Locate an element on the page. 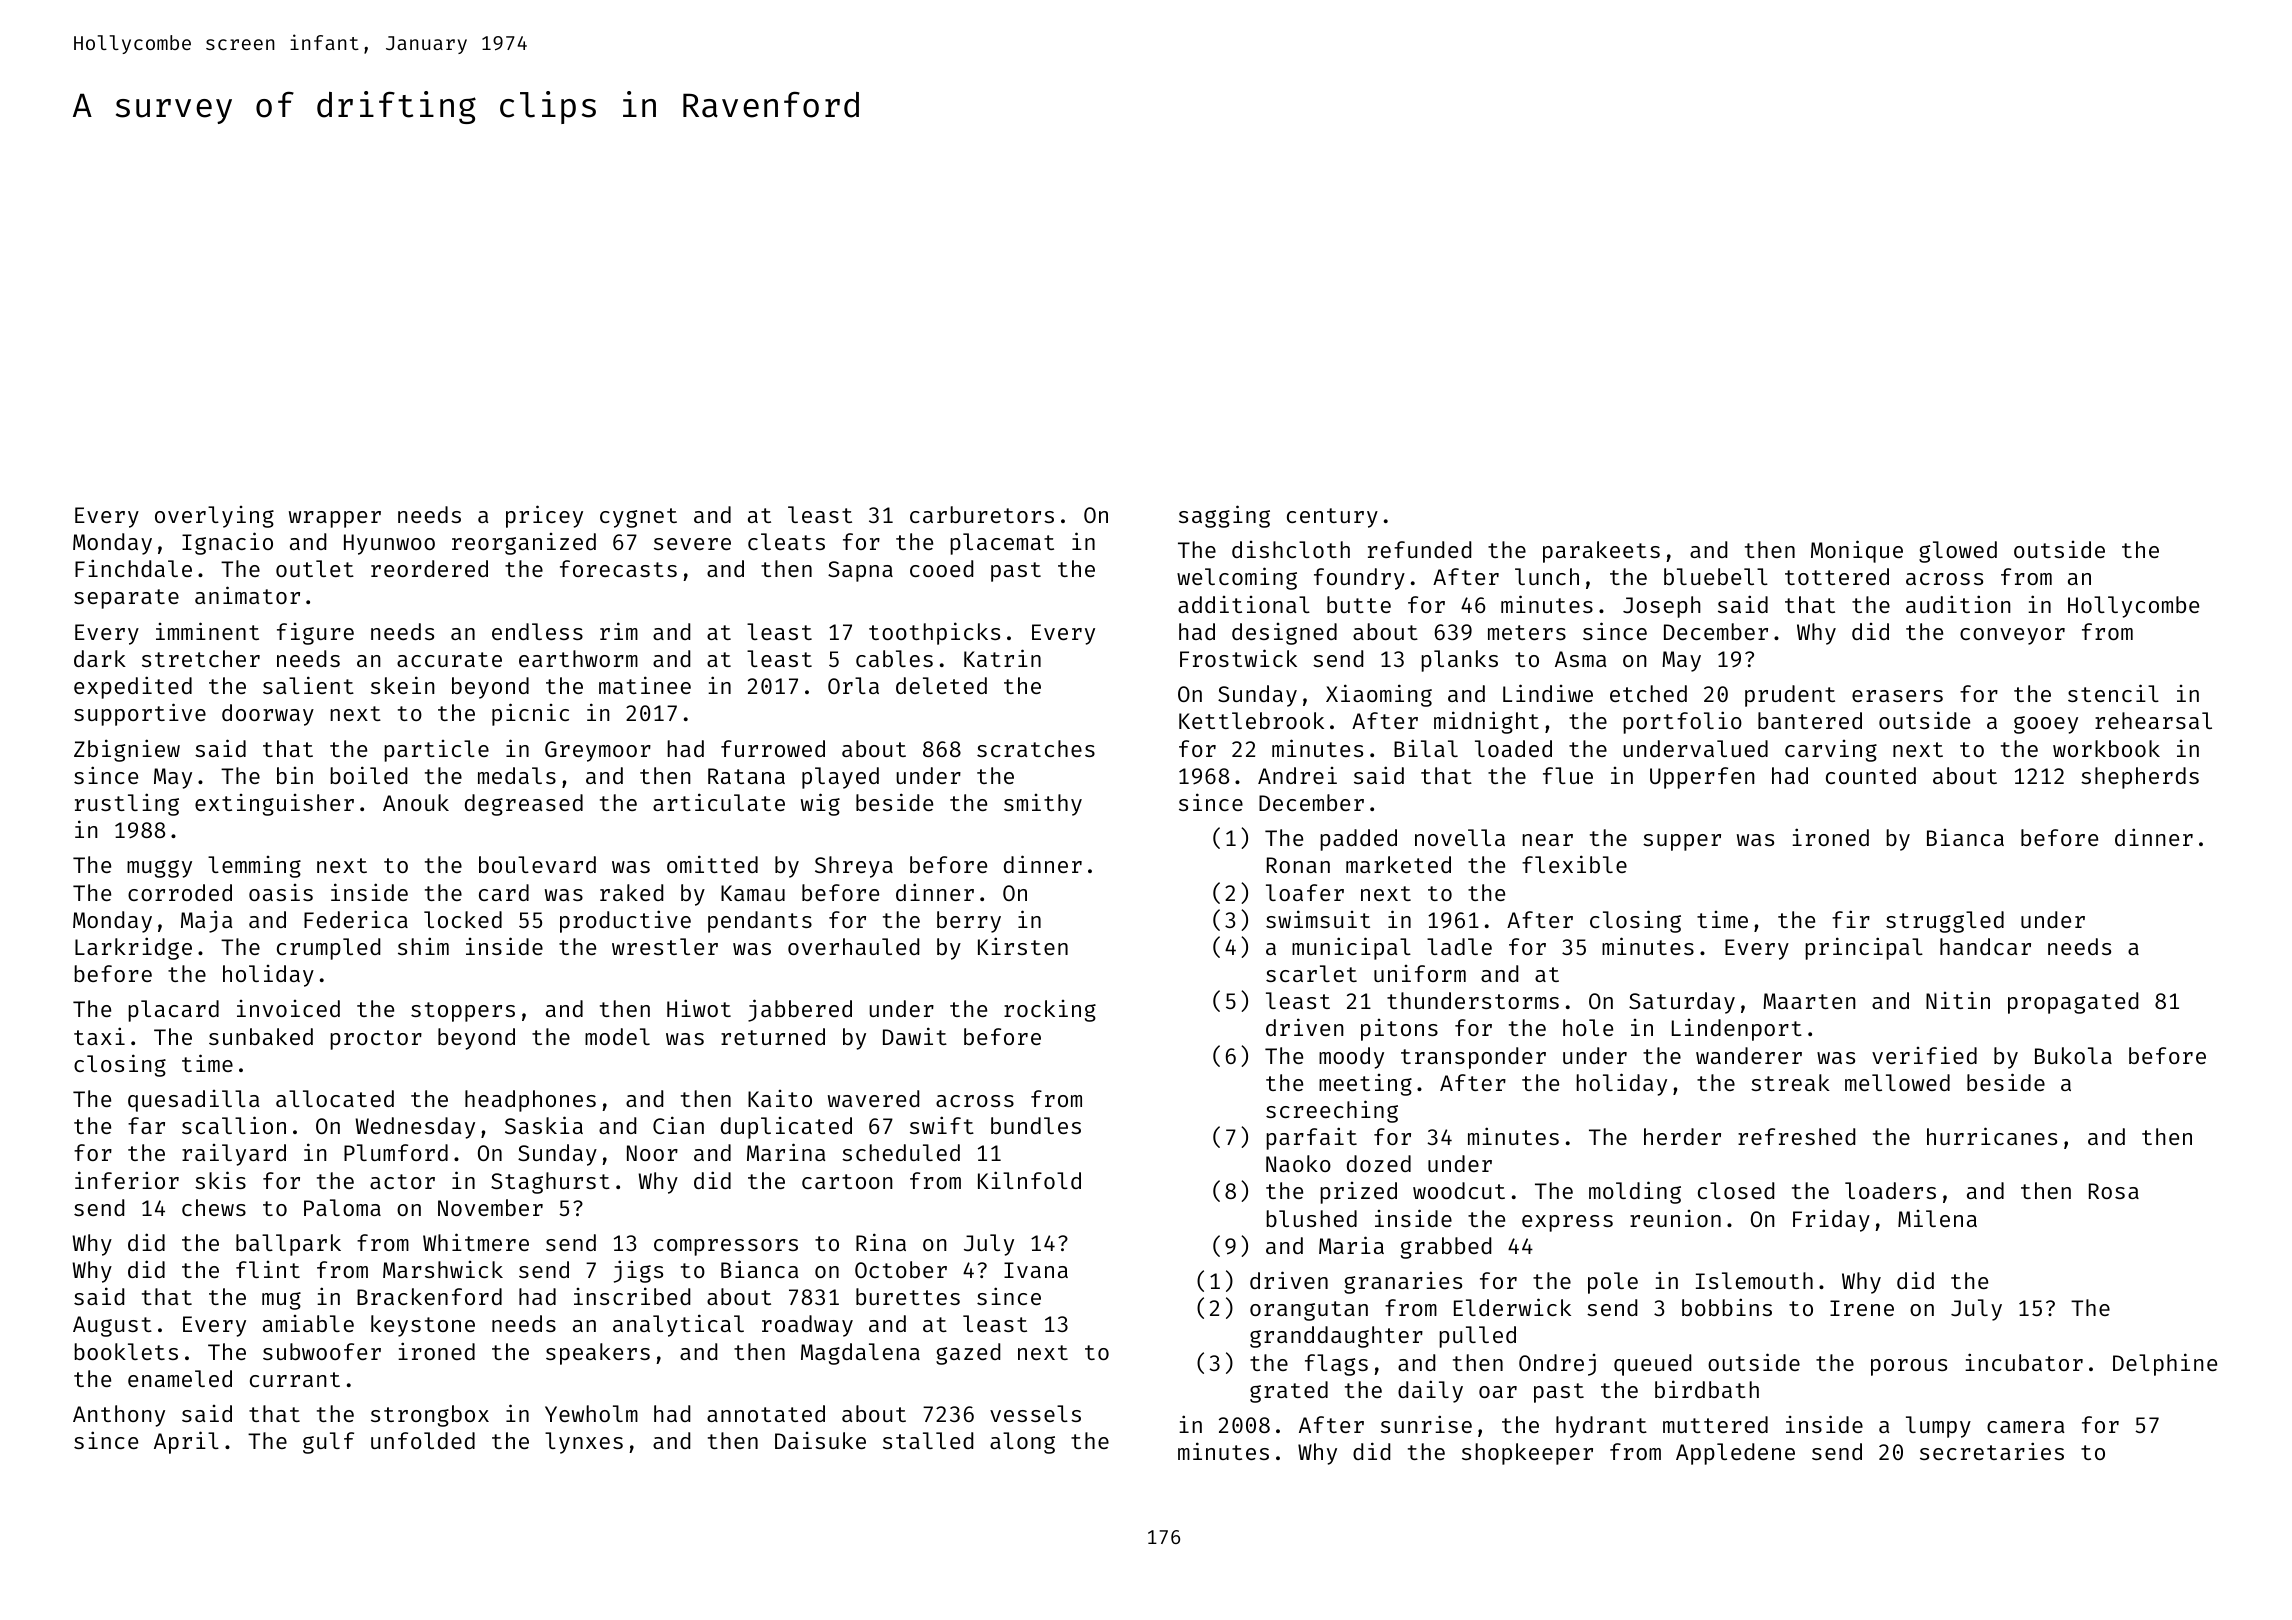  overlying is located at coordinates (214, 517).
